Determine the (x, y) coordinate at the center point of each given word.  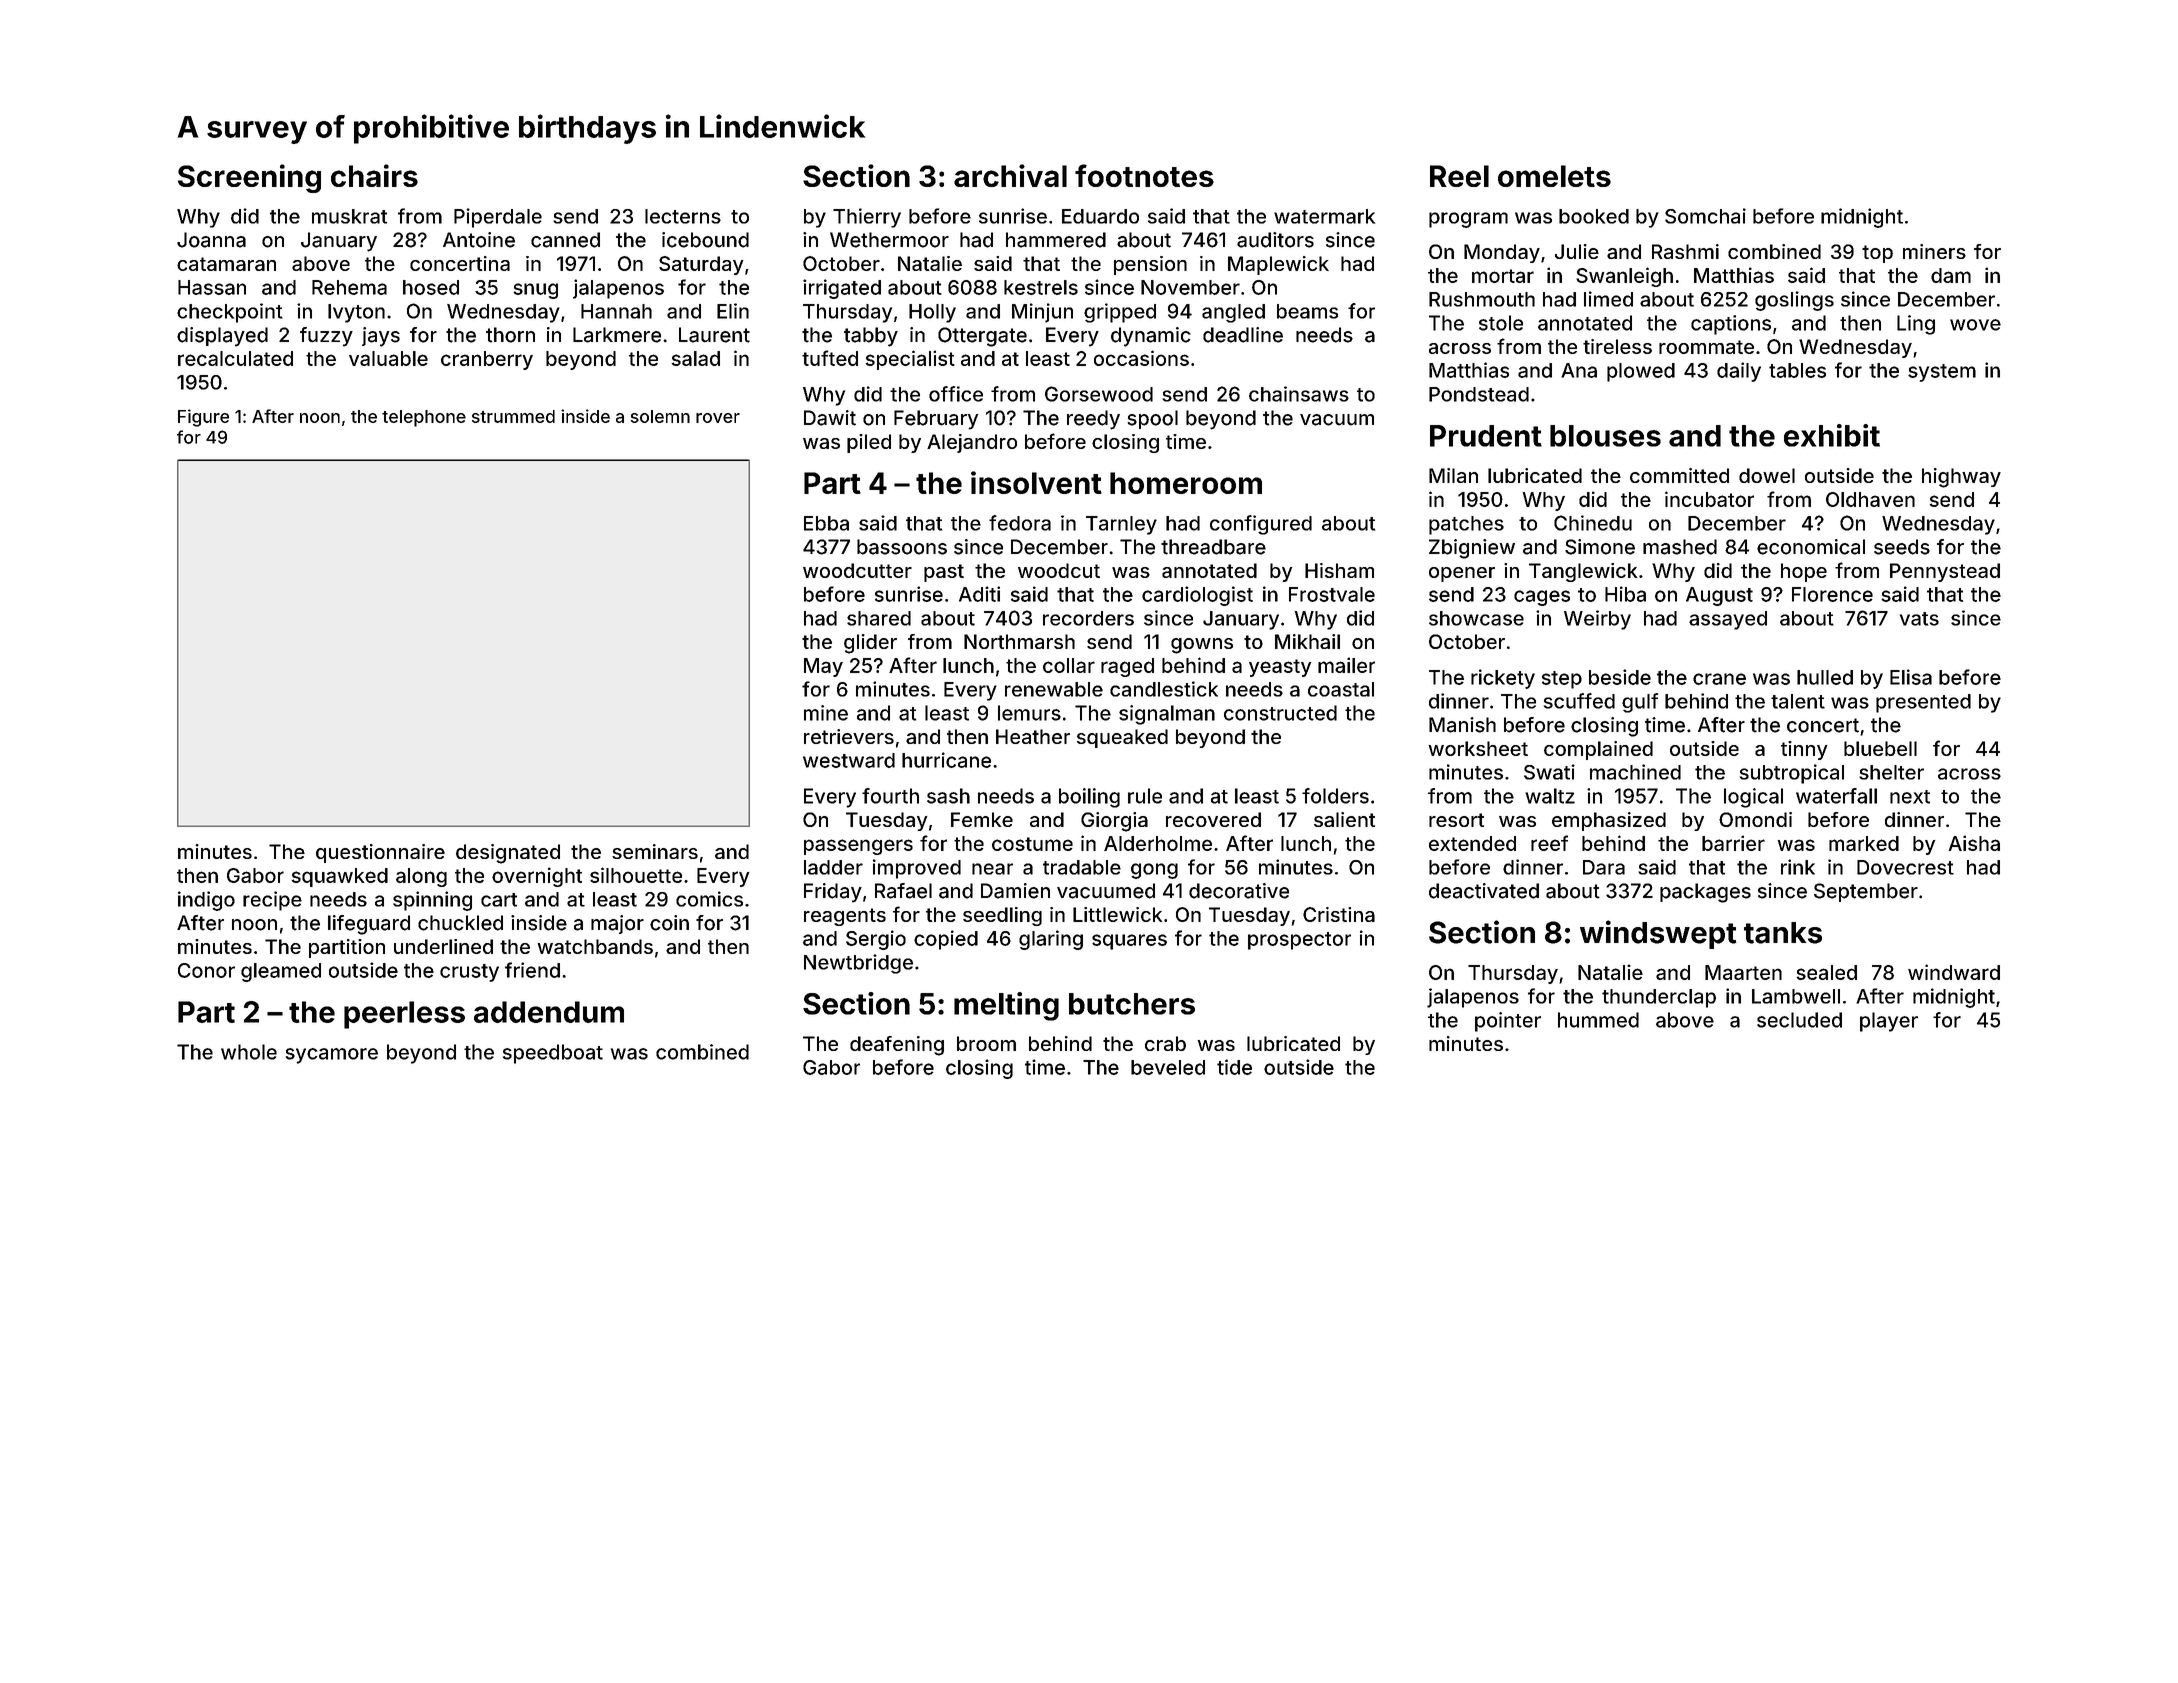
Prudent (1486, 436)
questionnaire (380, 853)
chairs (374, 175)
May (823, 667)
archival (1010, 175)
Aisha (1974, 843)
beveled (1168, 1067)
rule (1145, 796)
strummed (513, 416)
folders (1335, 796)
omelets (1554, 176)
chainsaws (1299, 394)
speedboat (553, 1054)
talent (1798, 701)
